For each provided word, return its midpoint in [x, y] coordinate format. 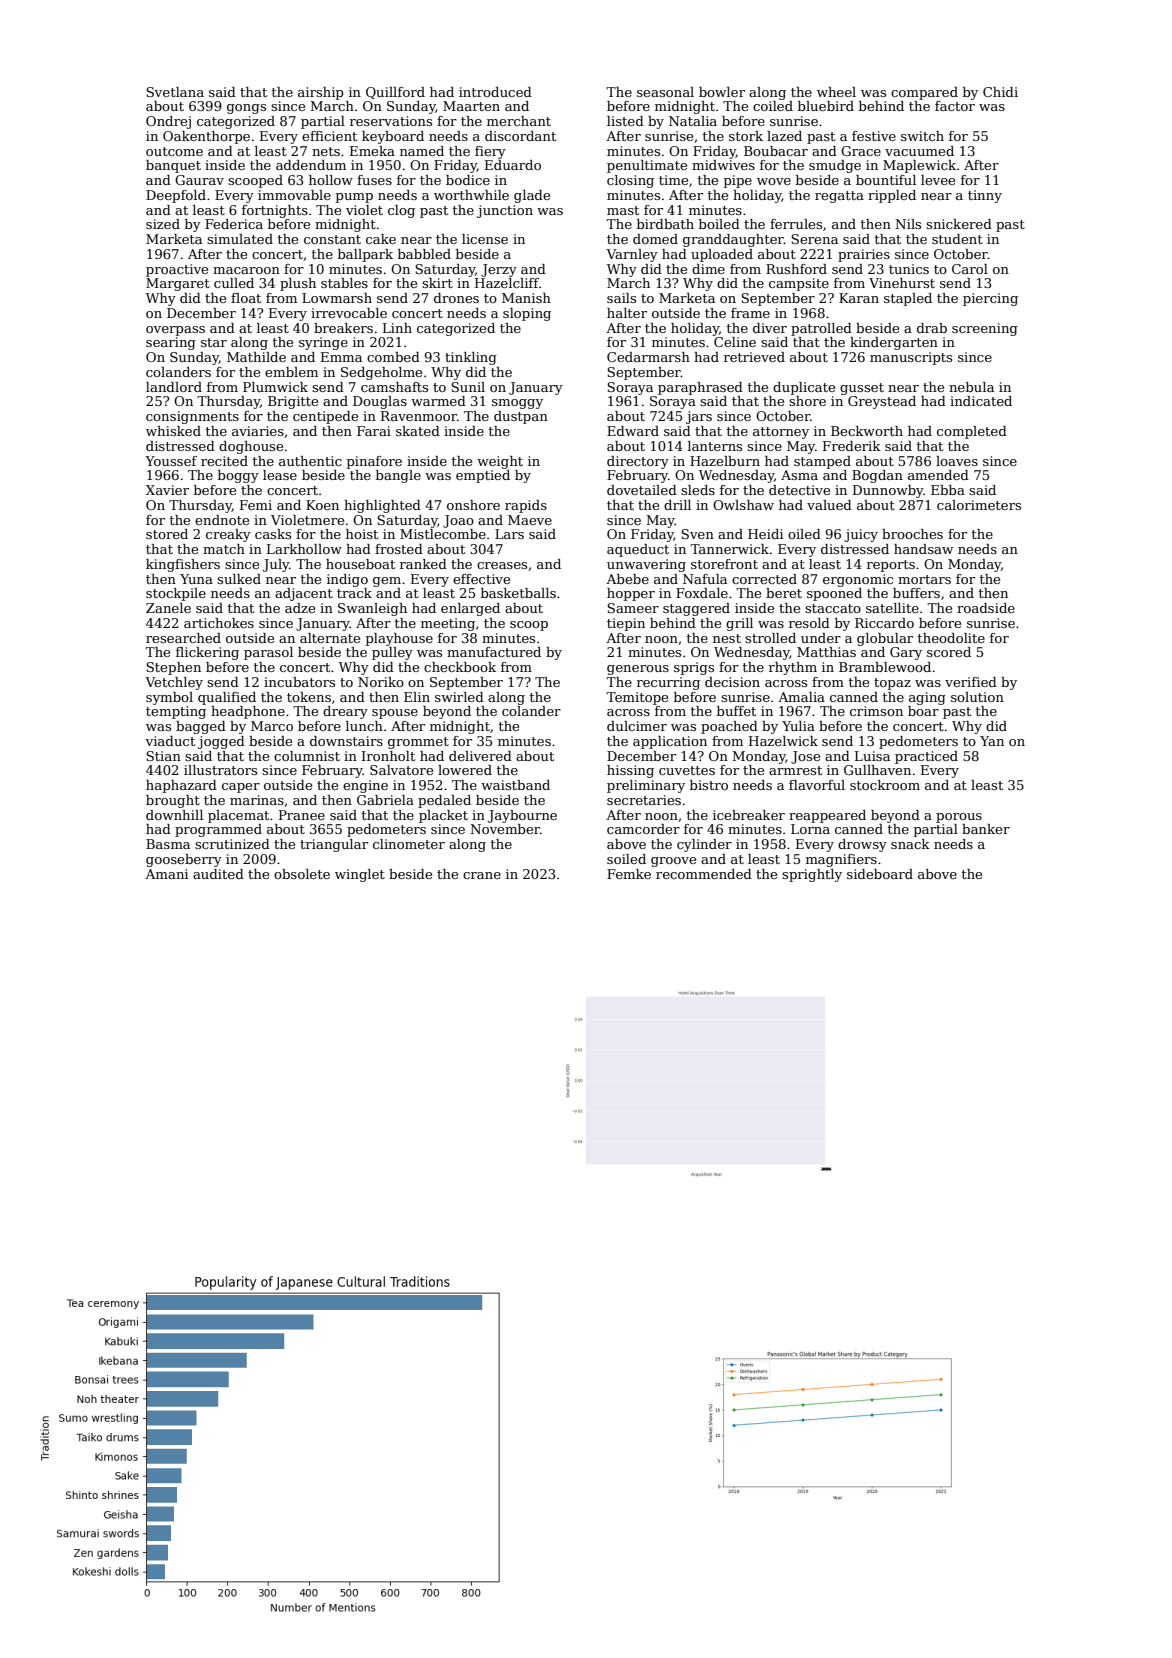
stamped [822, 462]
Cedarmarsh [648, 357]
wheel [836, 92]
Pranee [302, 815]
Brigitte [293, 402]
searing [171, 343]
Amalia [801, 697]
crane [482, 875]
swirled [459, 697]
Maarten [471, 106]
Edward [633, 431]
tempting [176, 712]
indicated [981, 401]
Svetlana [175, 92]
